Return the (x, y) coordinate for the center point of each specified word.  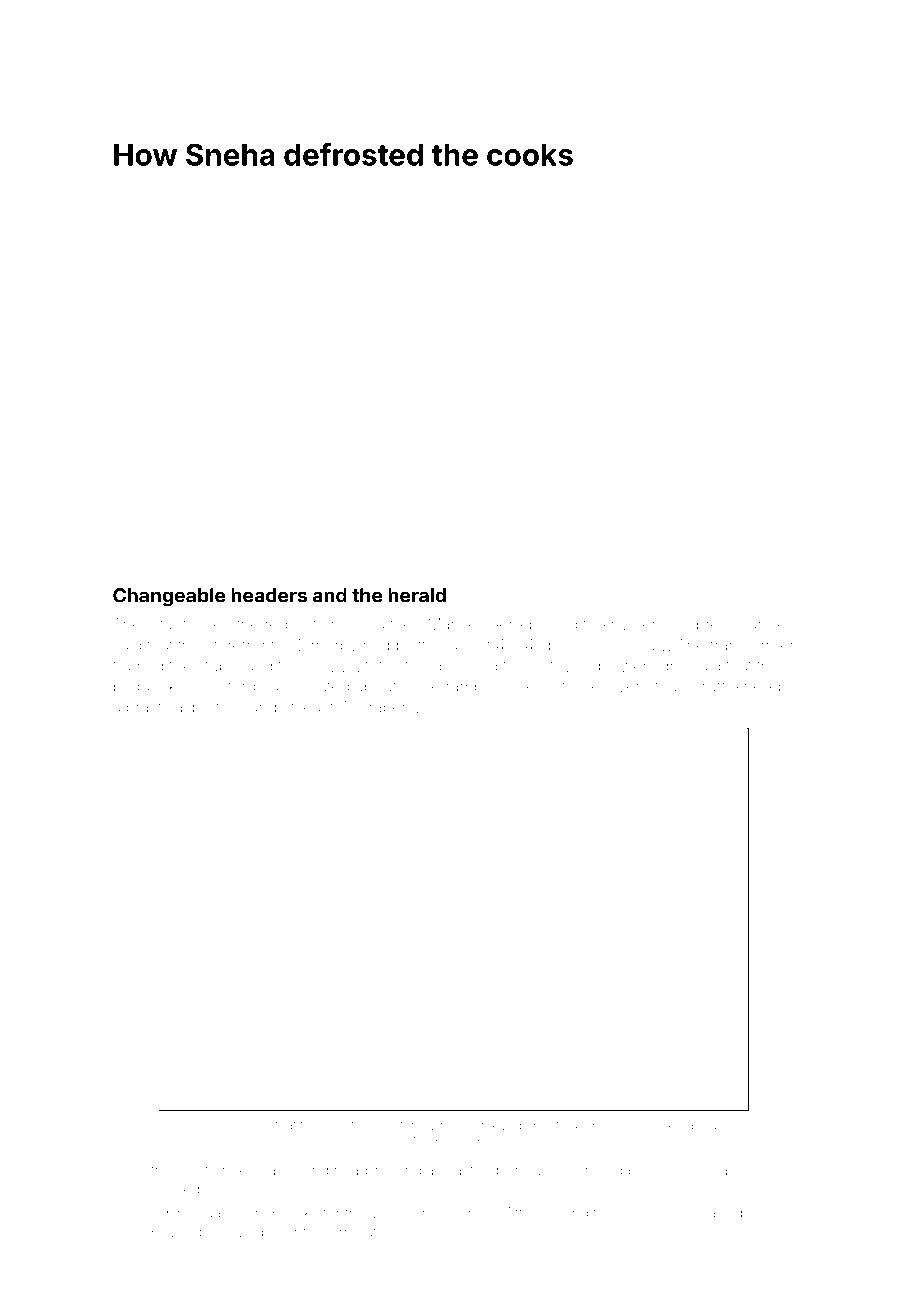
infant (168, 624)
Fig (186, 1126)
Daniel (760, 624)
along (557, 626)
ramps (469, 689)
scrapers (383, 710)
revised (175, 1190)
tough (675, 688)
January (704, 1127)
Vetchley (410, 1127)
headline (363, 1170)
